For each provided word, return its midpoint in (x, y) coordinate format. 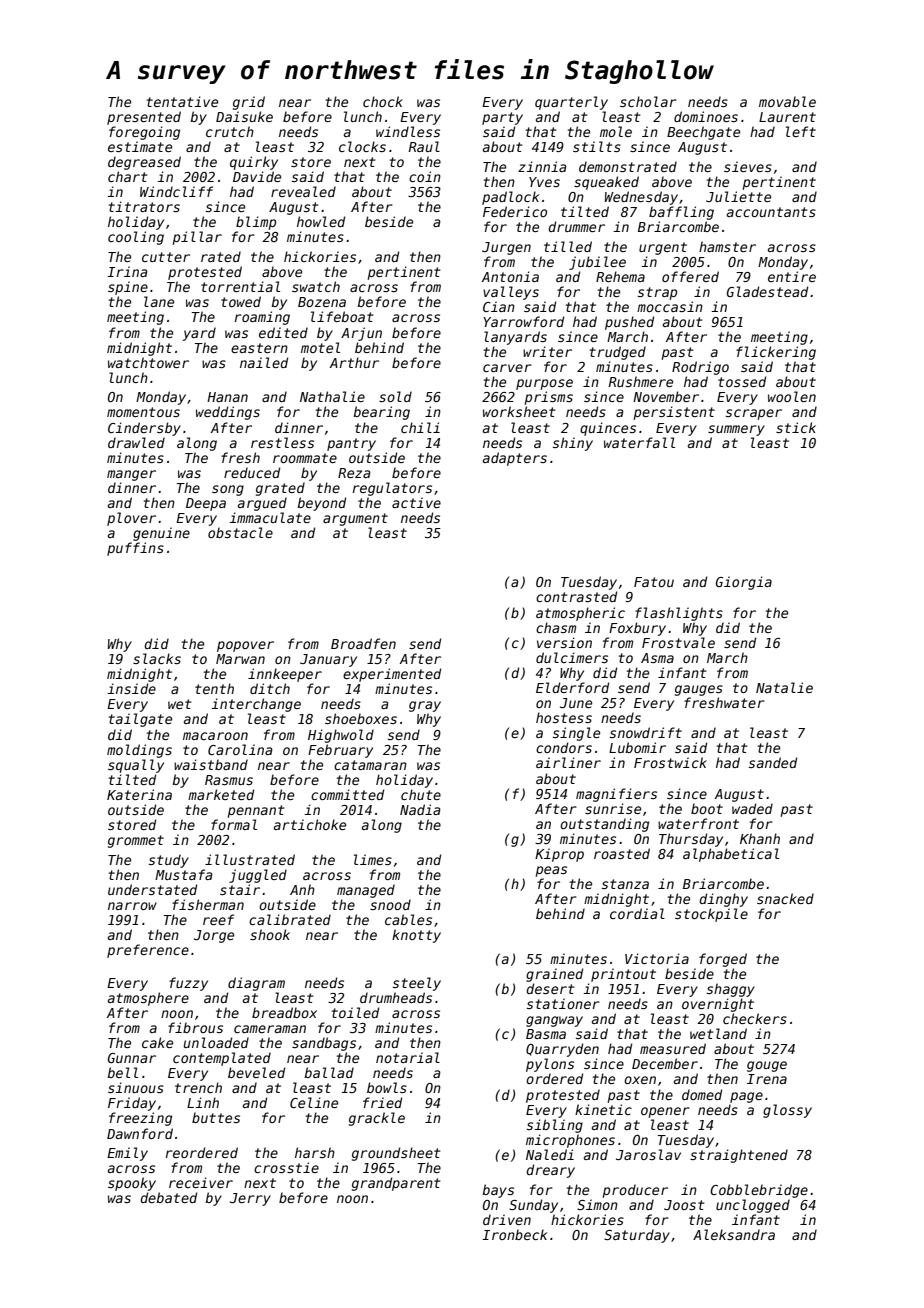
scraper (754, 414)
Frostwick (670, 762)
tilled (568, 246)
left (801, 131)
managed (366, 891)
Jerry (250, 1199)
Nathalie (332, 396)
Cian (499, 306)
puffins (135, 549)
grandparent (396, 1184)
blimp (256, 223)
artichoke (310, 824)
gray (425, 706)
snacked (785, 898)
